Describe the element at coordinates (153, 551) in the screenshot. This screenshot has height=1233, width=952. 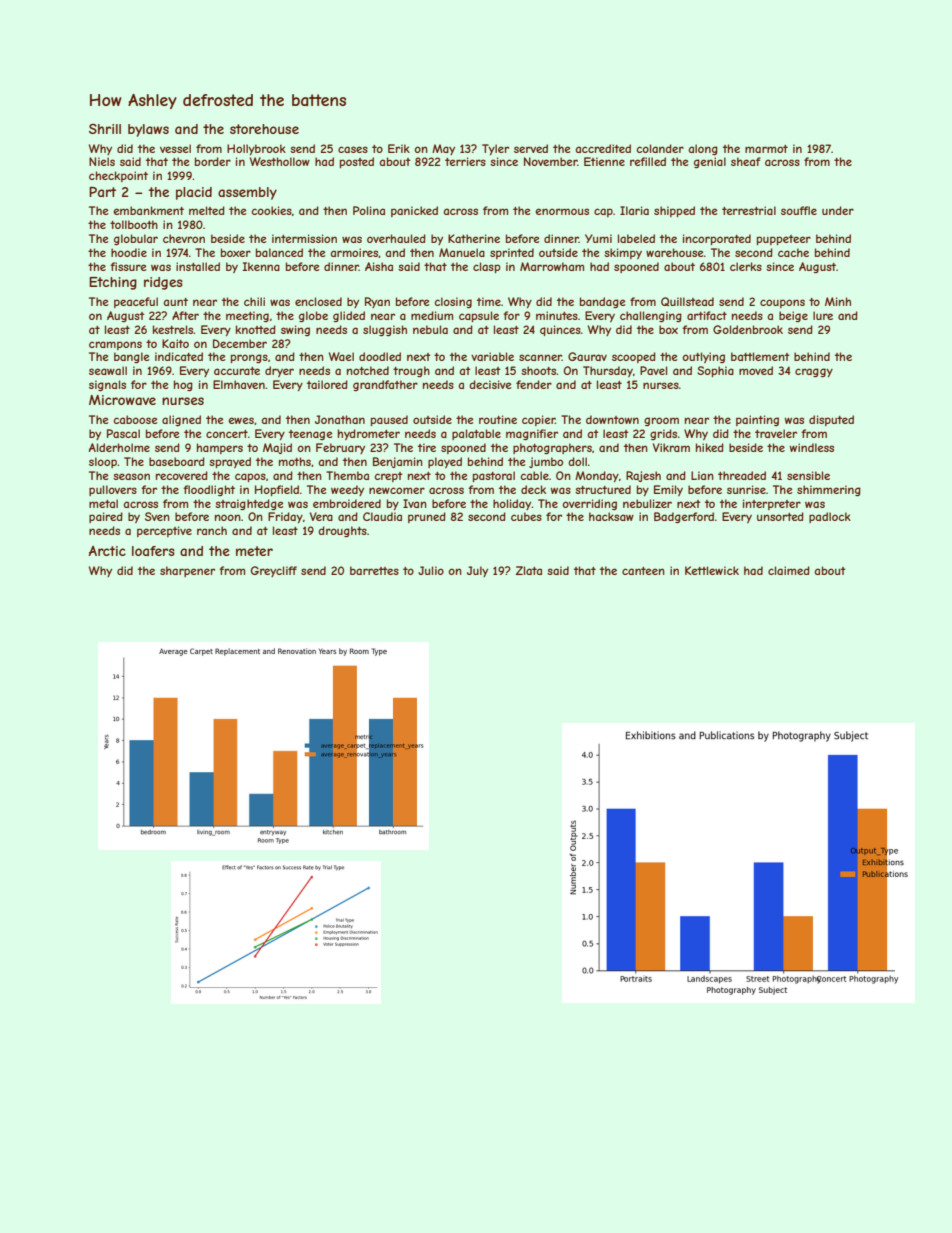
I see `loafers` at that location.
